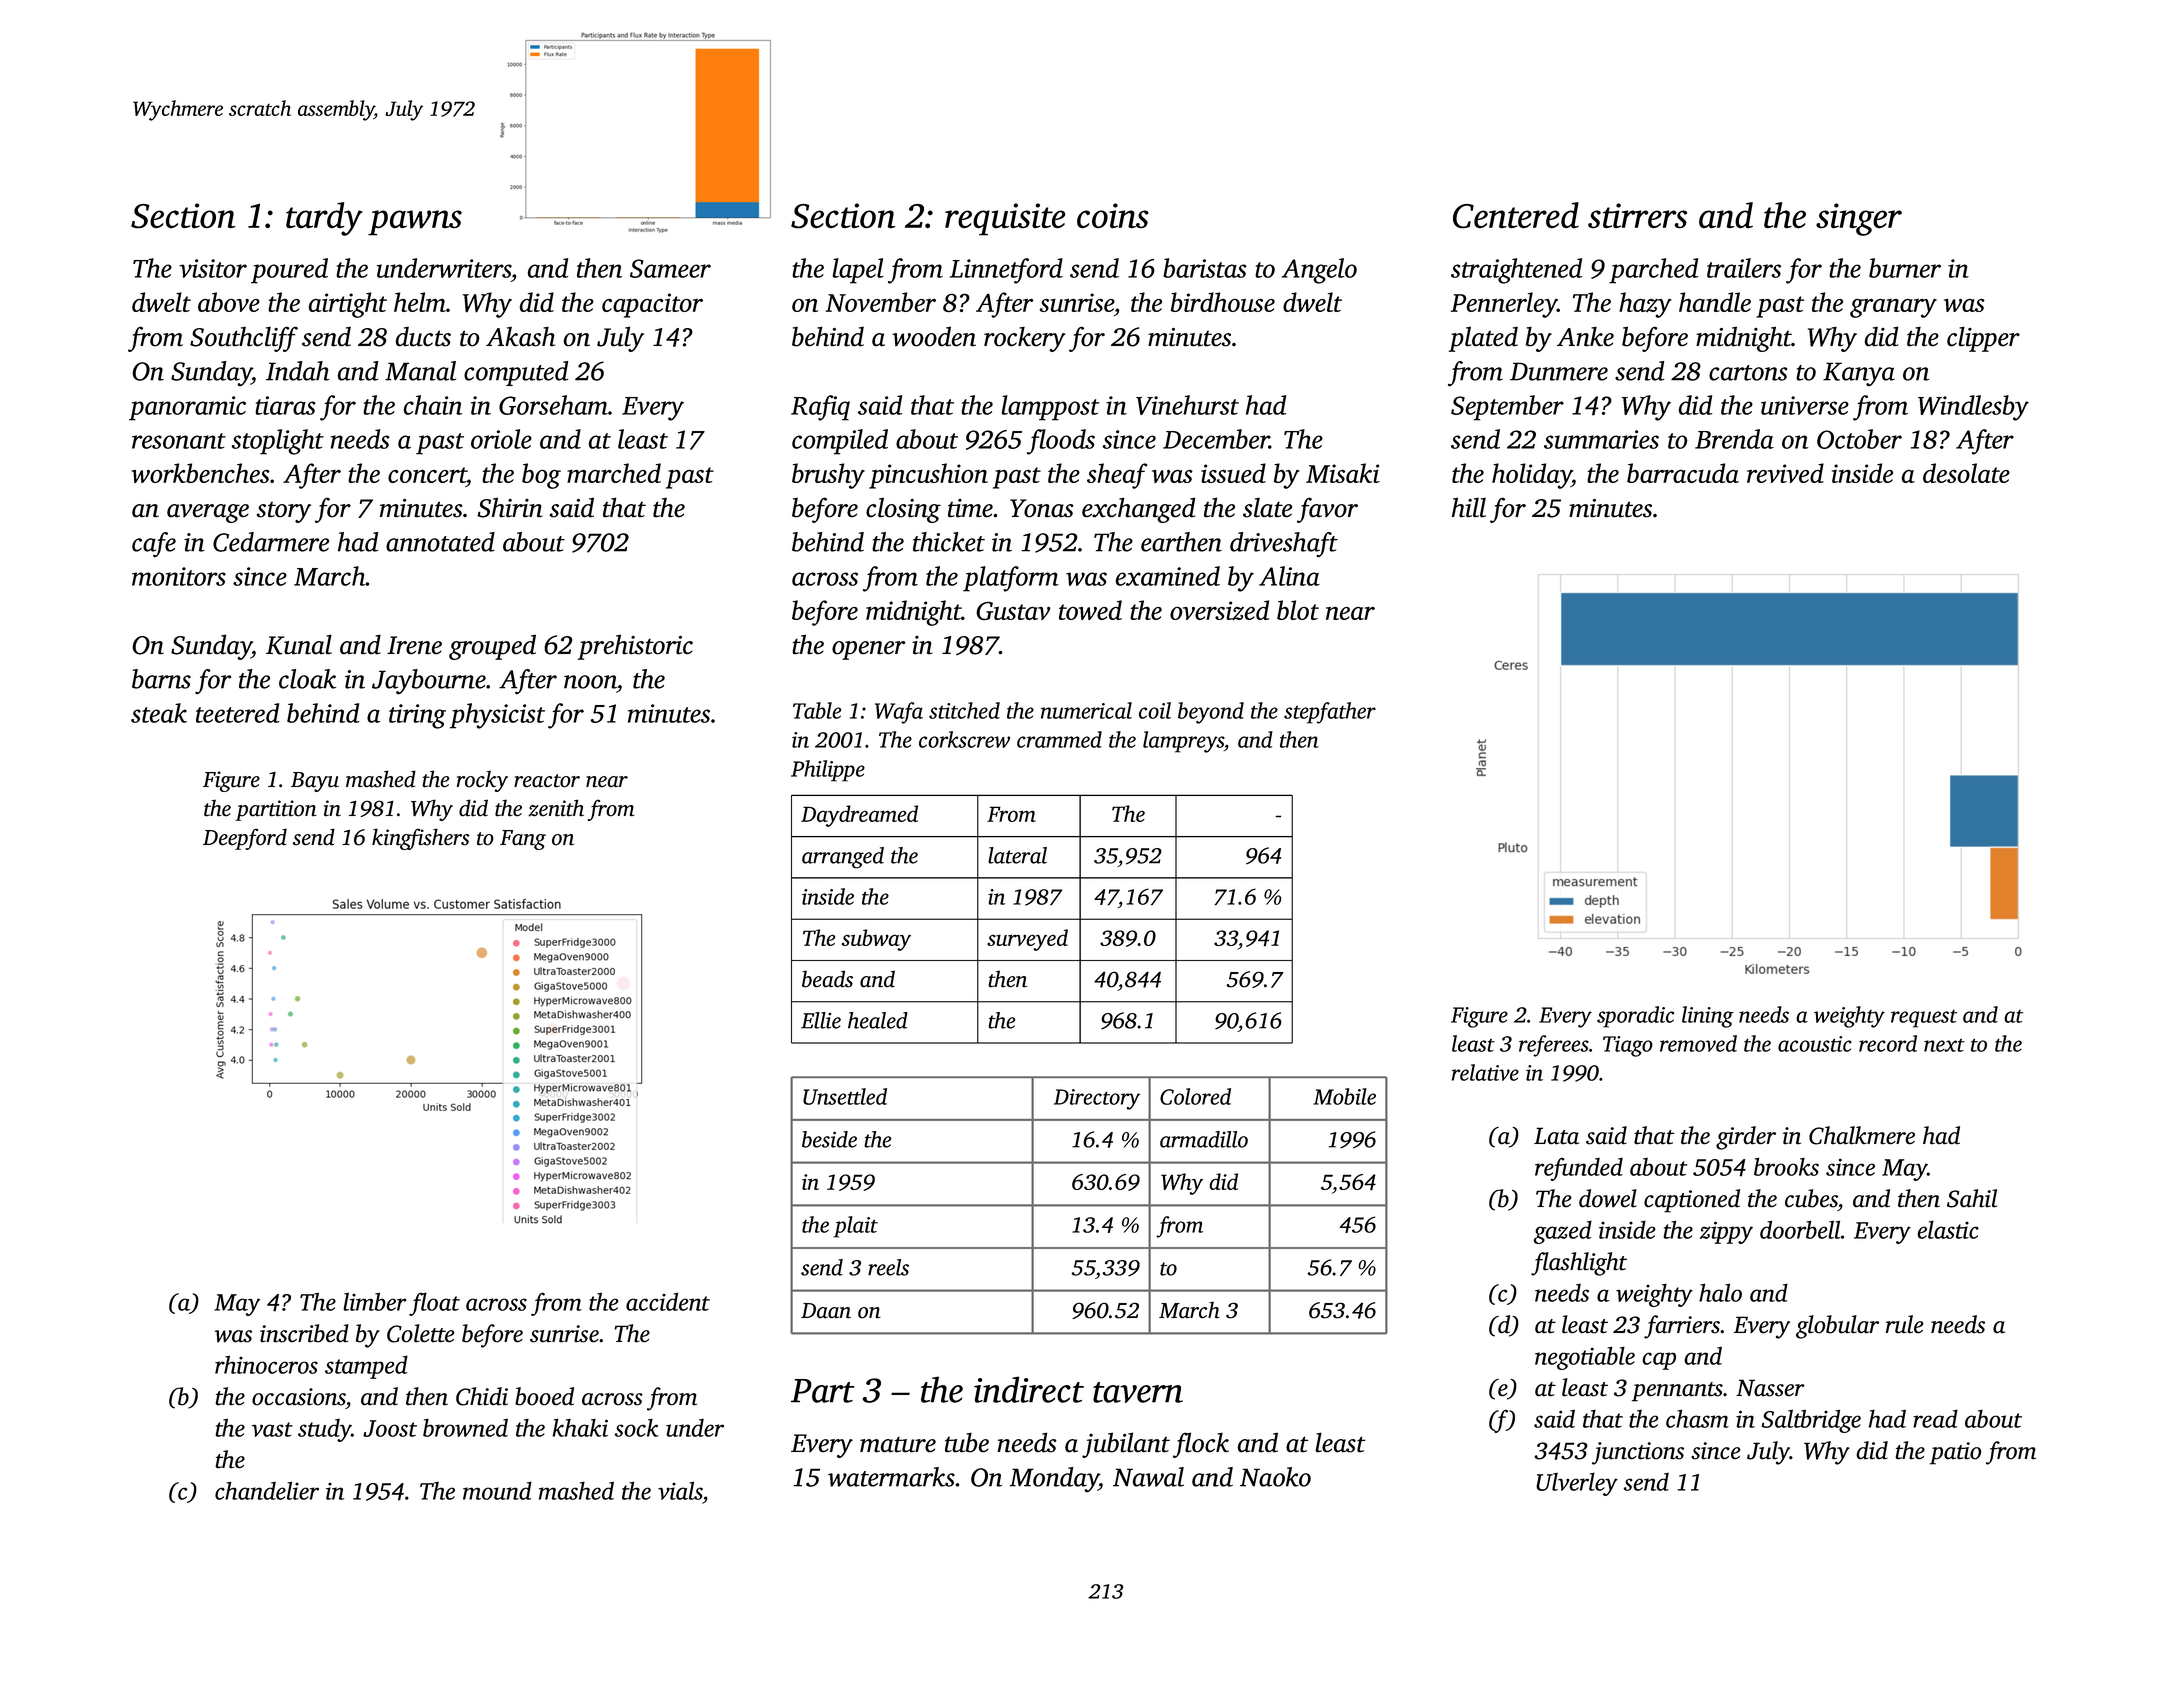 The height and width of the document is (1683, 2178). I want to click on plait, so click(855, 1227).
